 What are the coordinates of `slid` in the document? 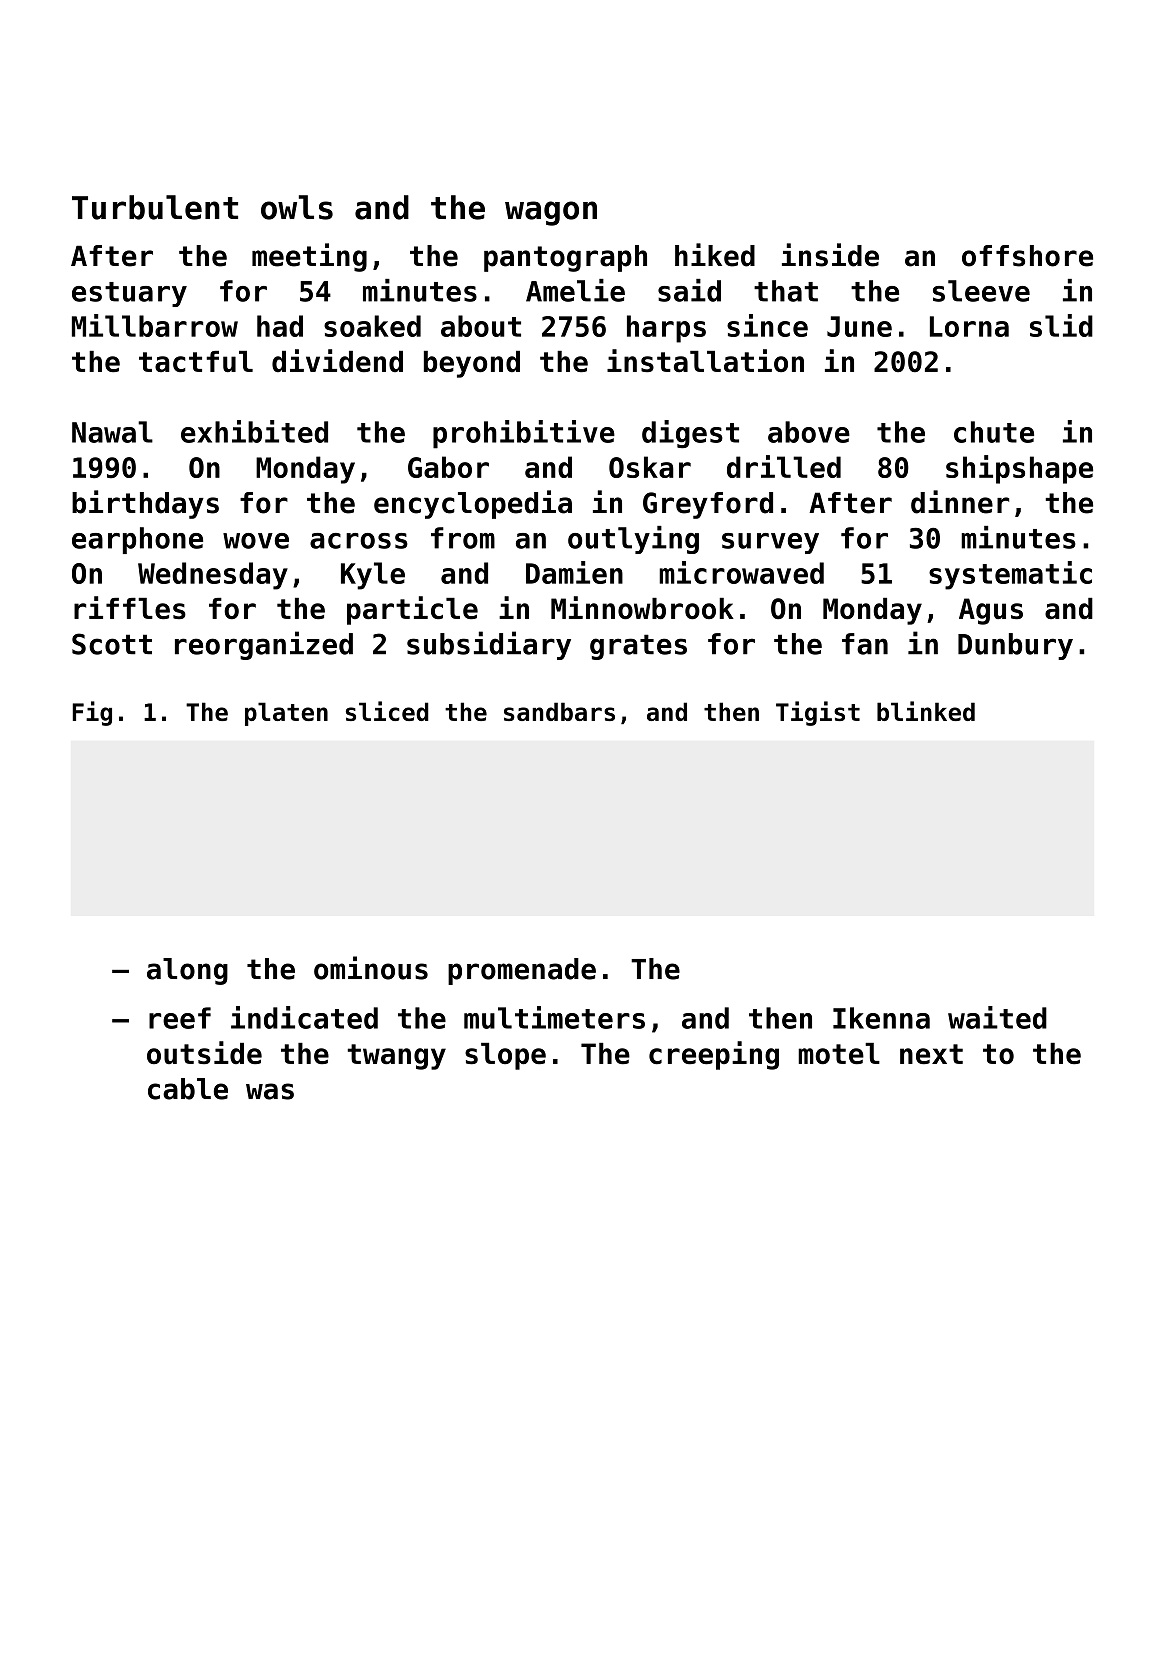 It's located at (1061, 325).
